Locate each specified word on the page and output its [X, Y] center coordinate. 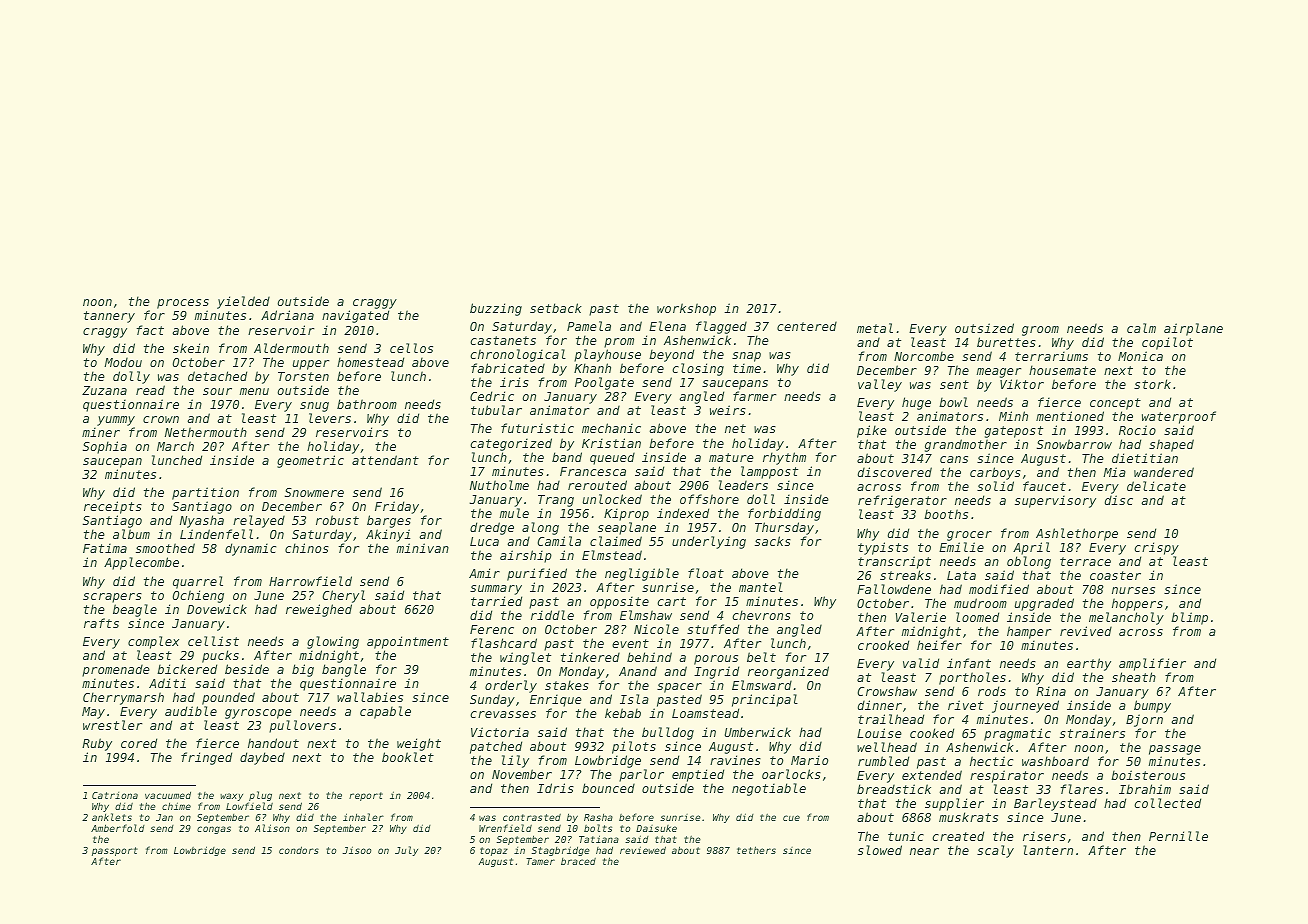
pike [872, 431]
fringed [206, 758]
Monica [1140, 356]
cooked [932, 733]
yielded [243, 302]
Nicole [656, 629]
